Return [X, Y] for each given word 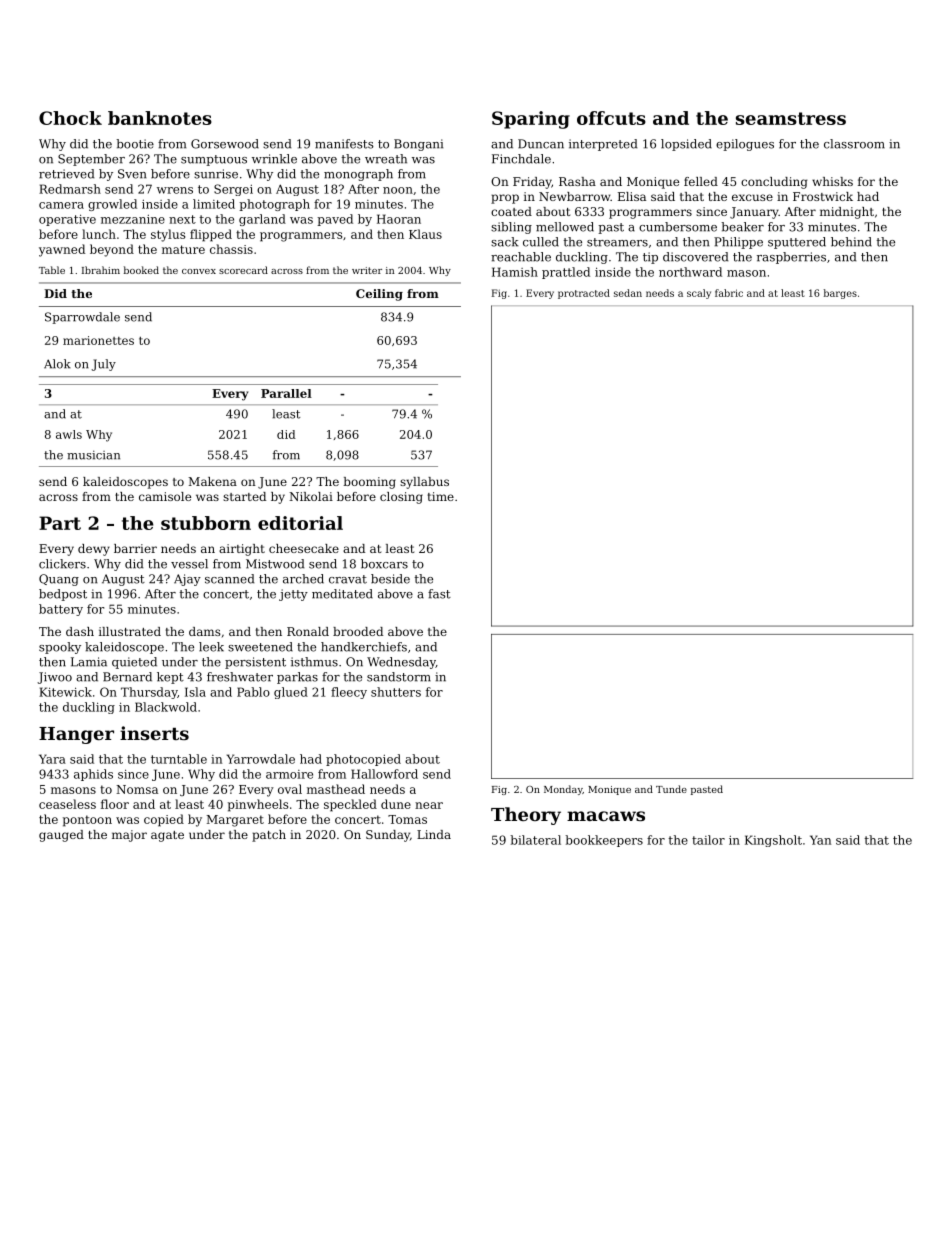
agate [167, 836]
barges [840, 294]
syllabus [424, 483]
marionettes [98, 340]
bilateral [535, 840]
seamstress [791, 118]
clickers [62, 564]
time [441, 496]
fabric [729, 293]
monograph [358, 175]
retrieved [66, 174]
